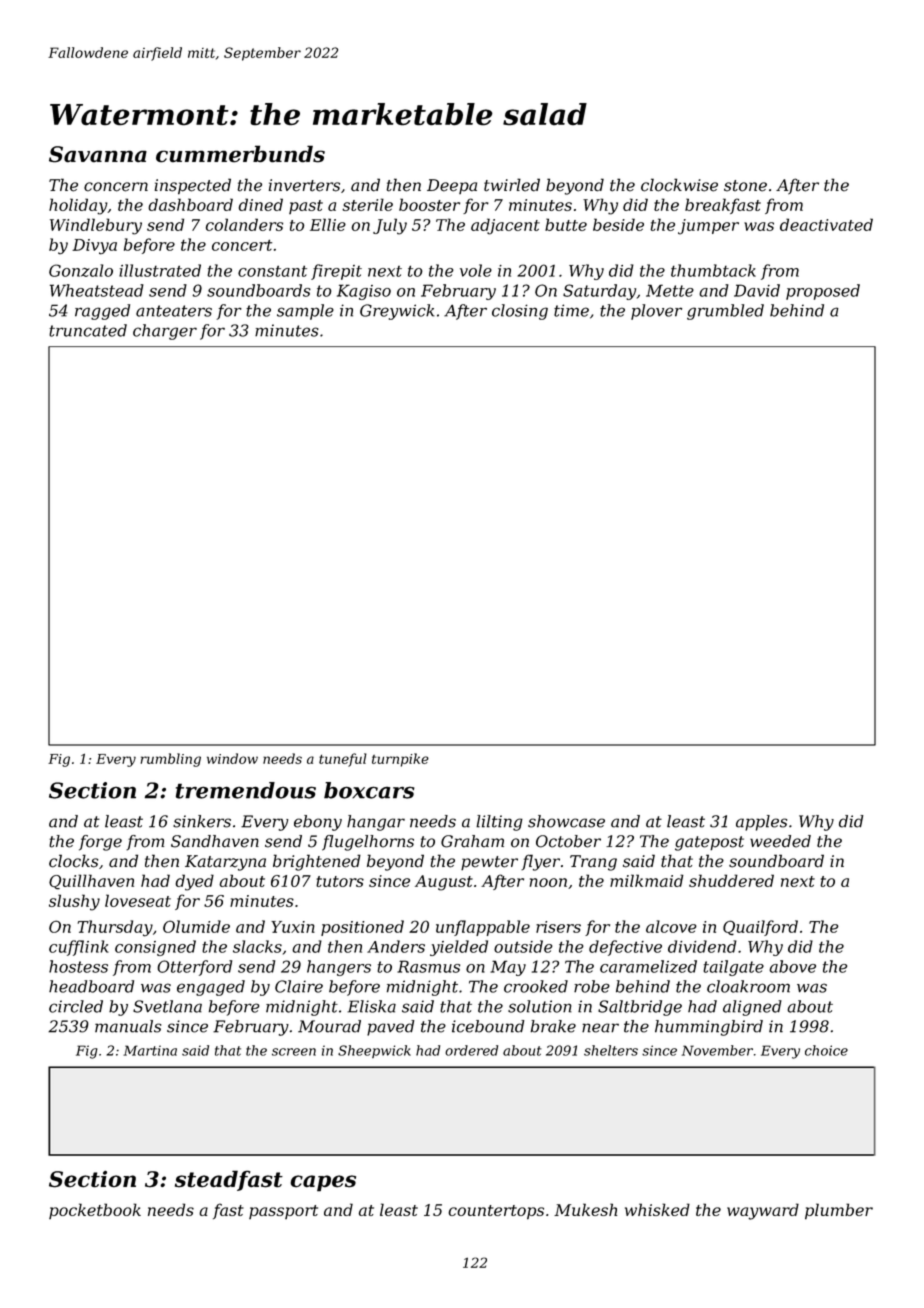 The height and width of the document is (1308, 924). I want to click on truncated, so click(88, 330).
